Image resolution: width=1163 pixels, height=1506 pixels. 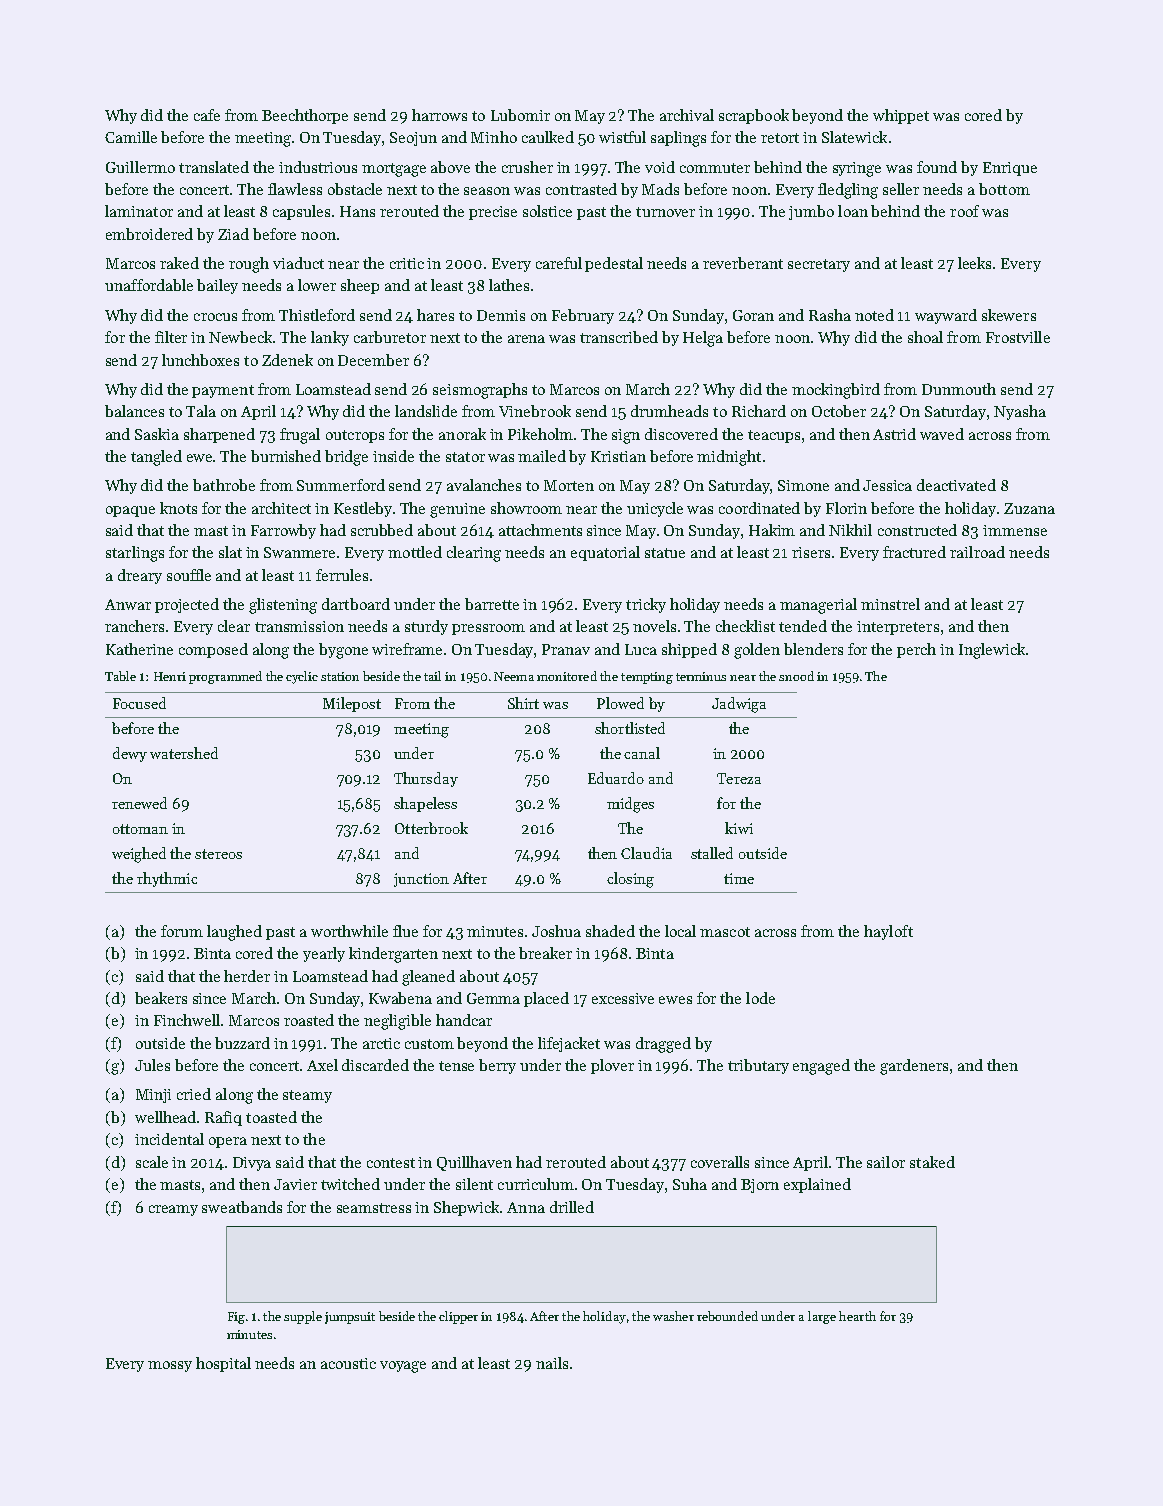 What do you see at coordinates (520, 115) in the page?
I see `Lubomir` at bounding box center [520, 115].
